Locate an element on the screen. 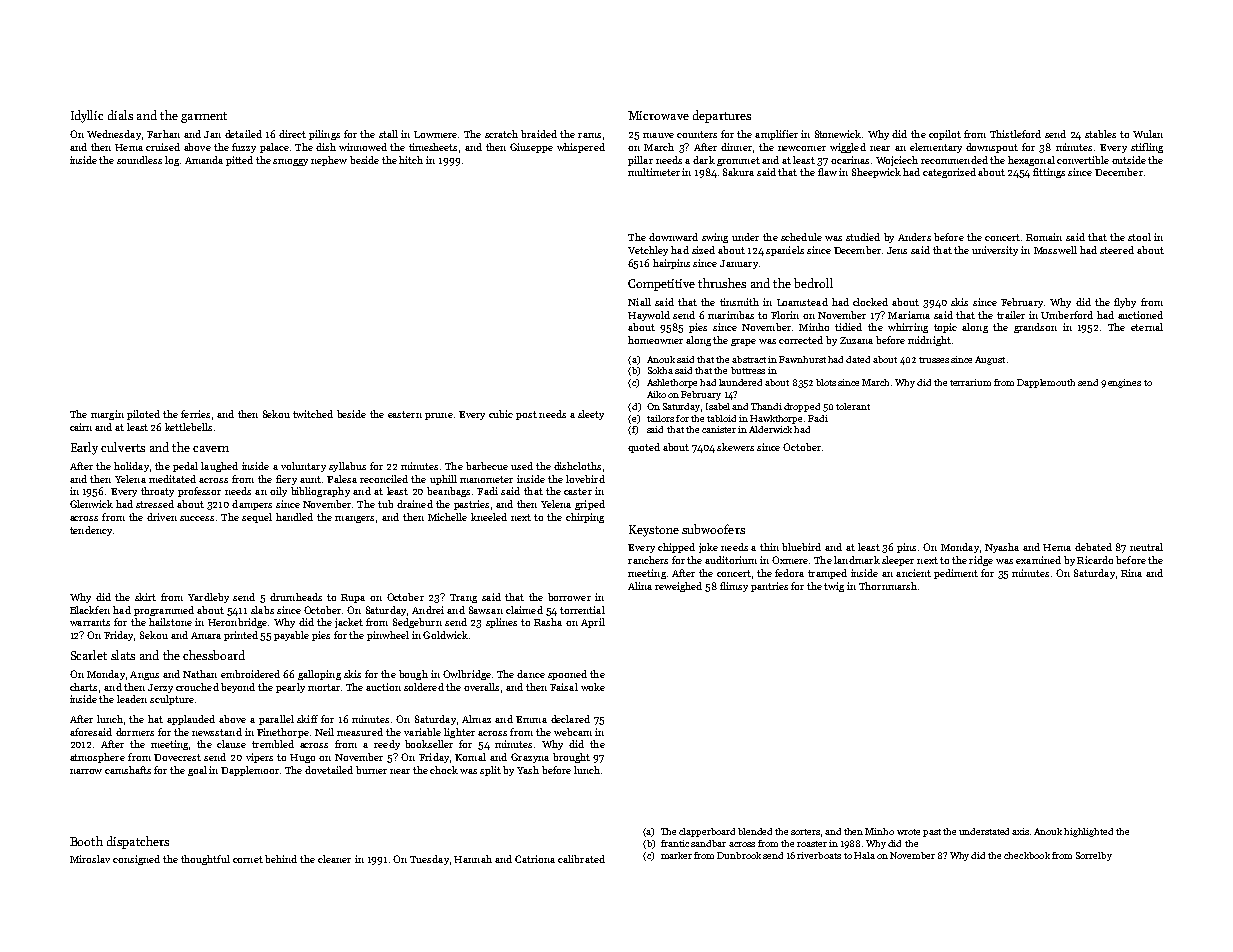 The width and height of the screenshot is (1233, 952). Booth is located at coordinates (86, 841).
